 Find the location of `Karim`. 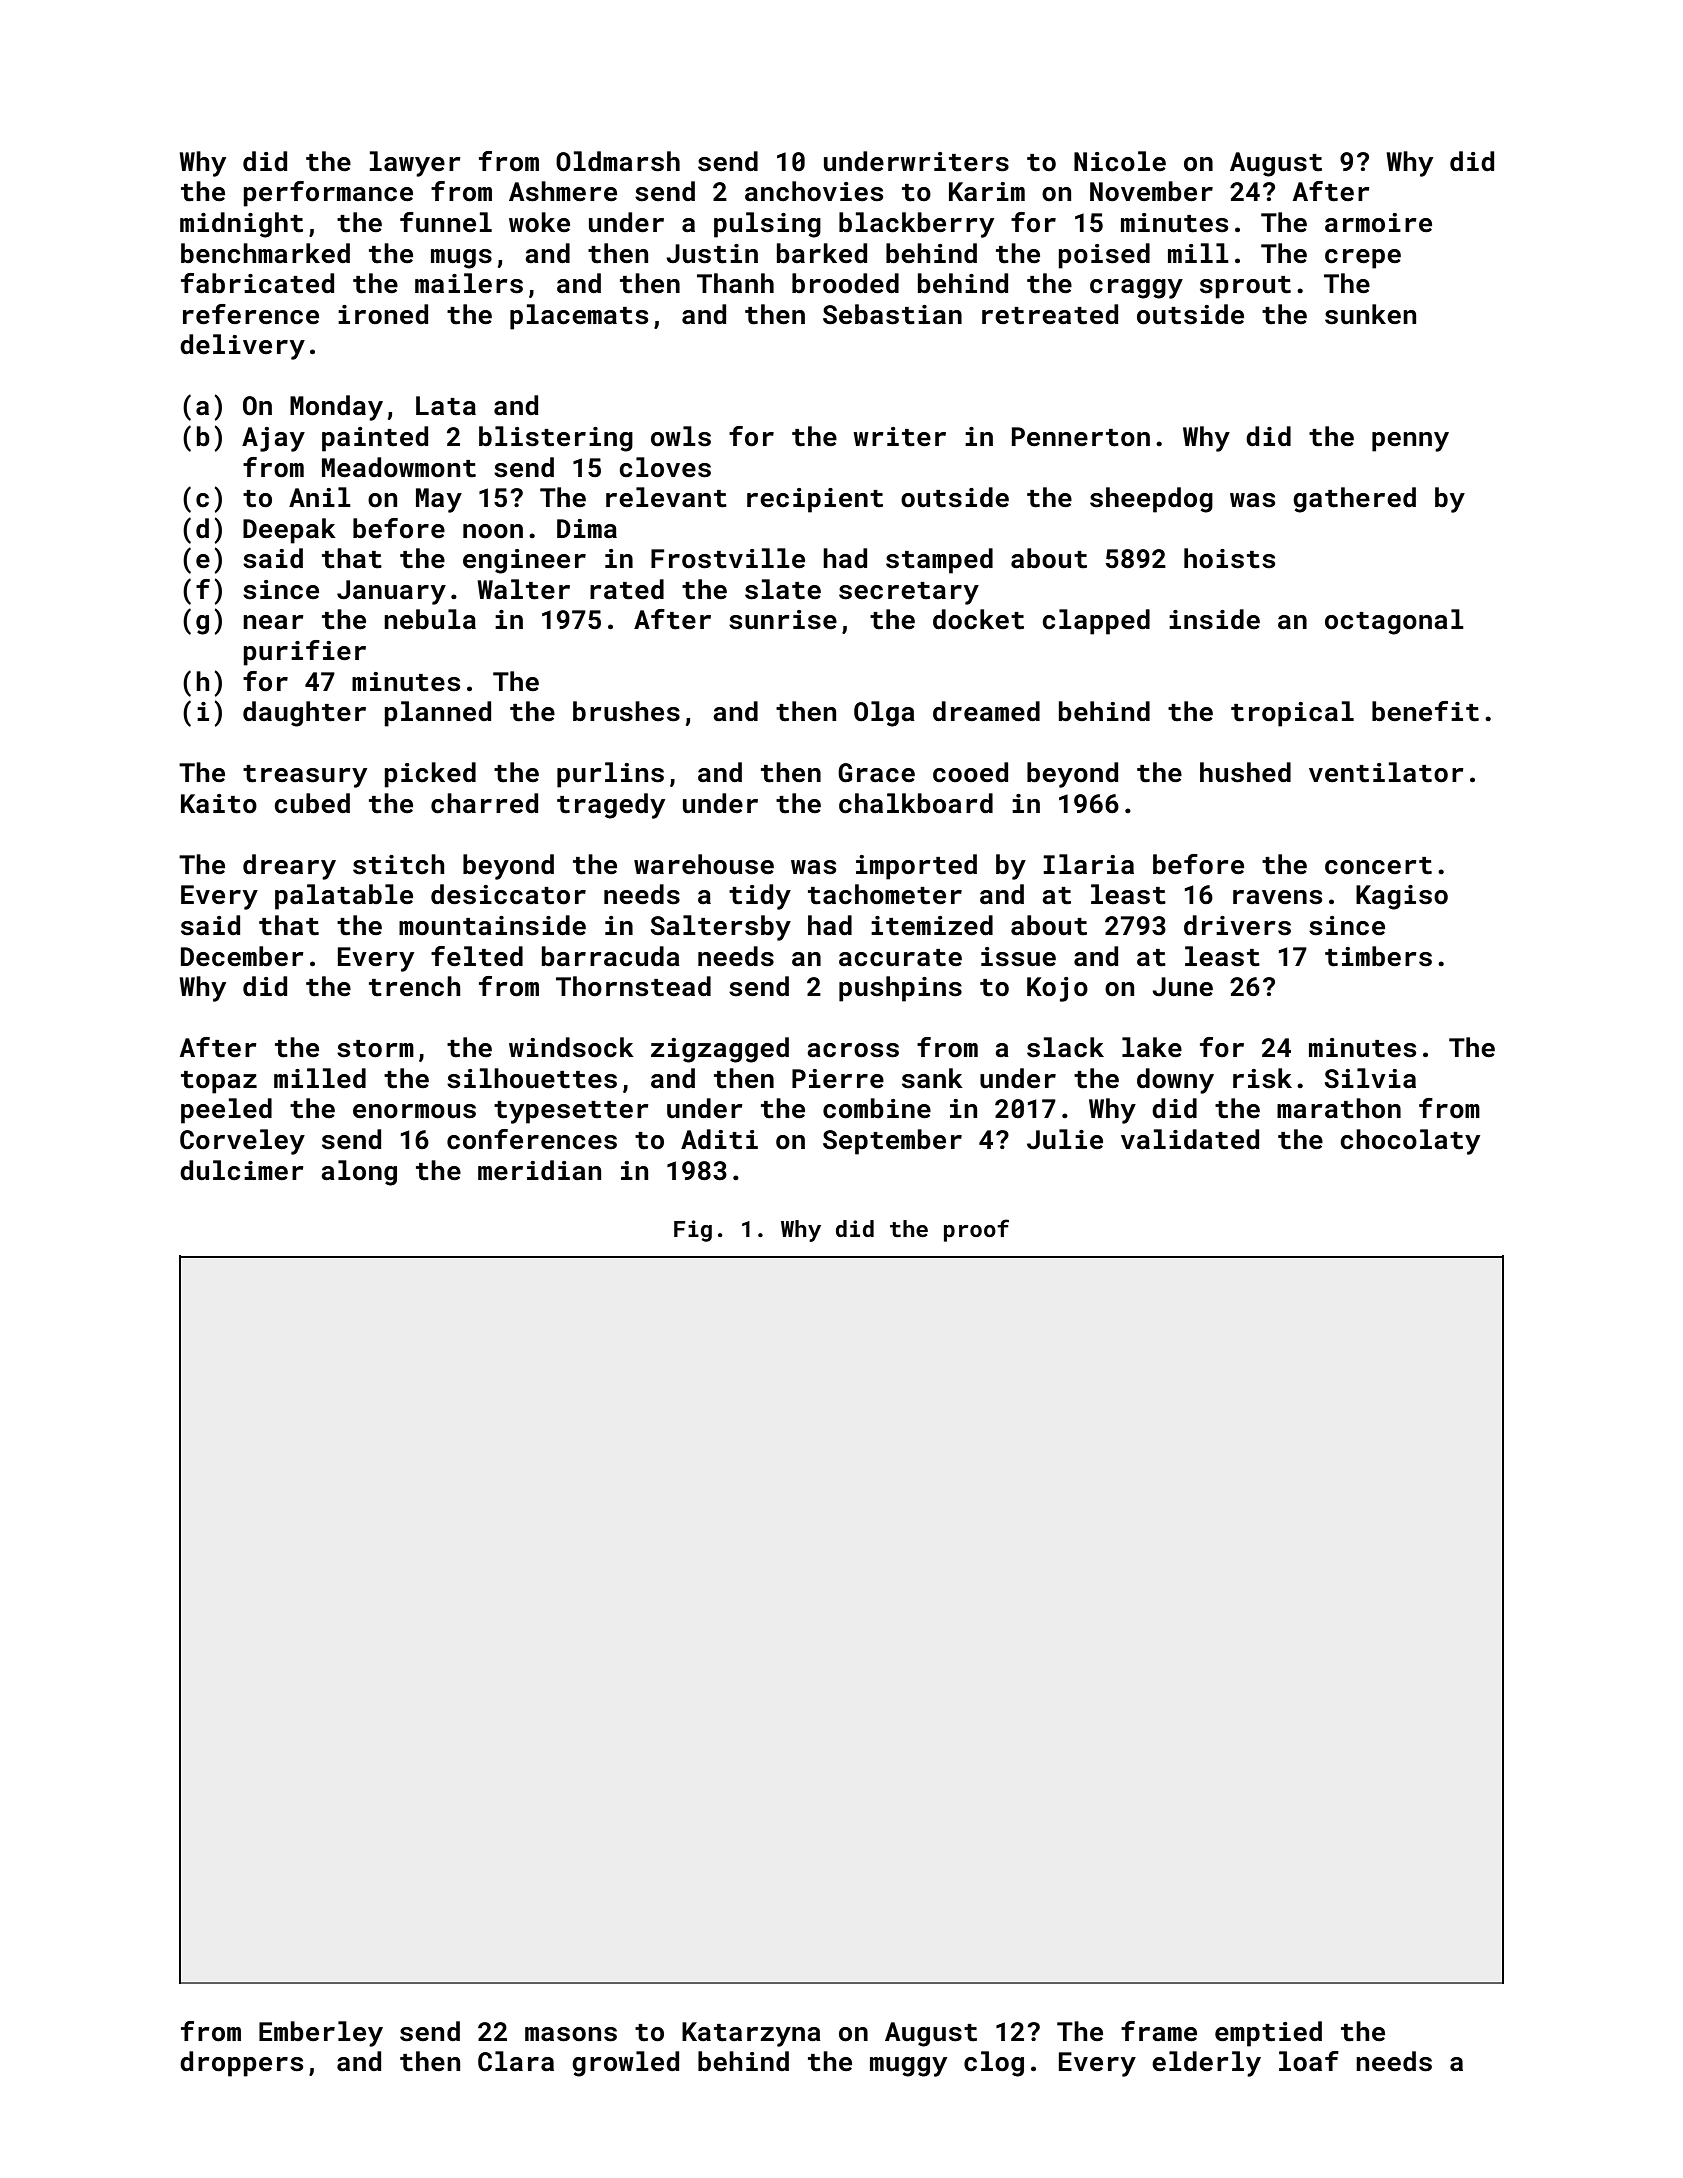

Karim is located at coordinates (987, 192).
